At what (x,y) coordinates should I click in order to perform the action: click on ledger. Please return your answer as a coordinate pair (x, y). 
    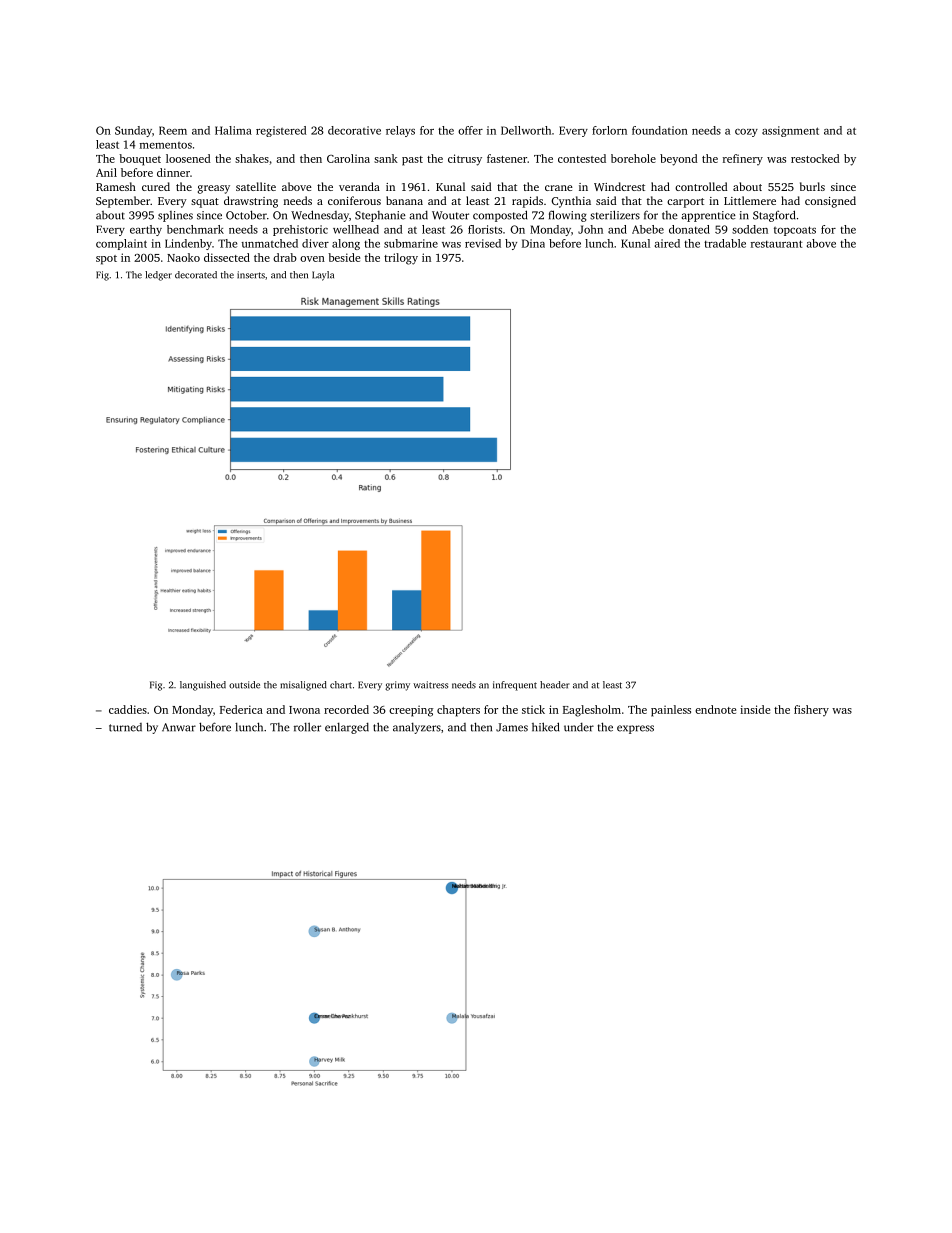
    Looking at the image, I should click on (158, 276).
